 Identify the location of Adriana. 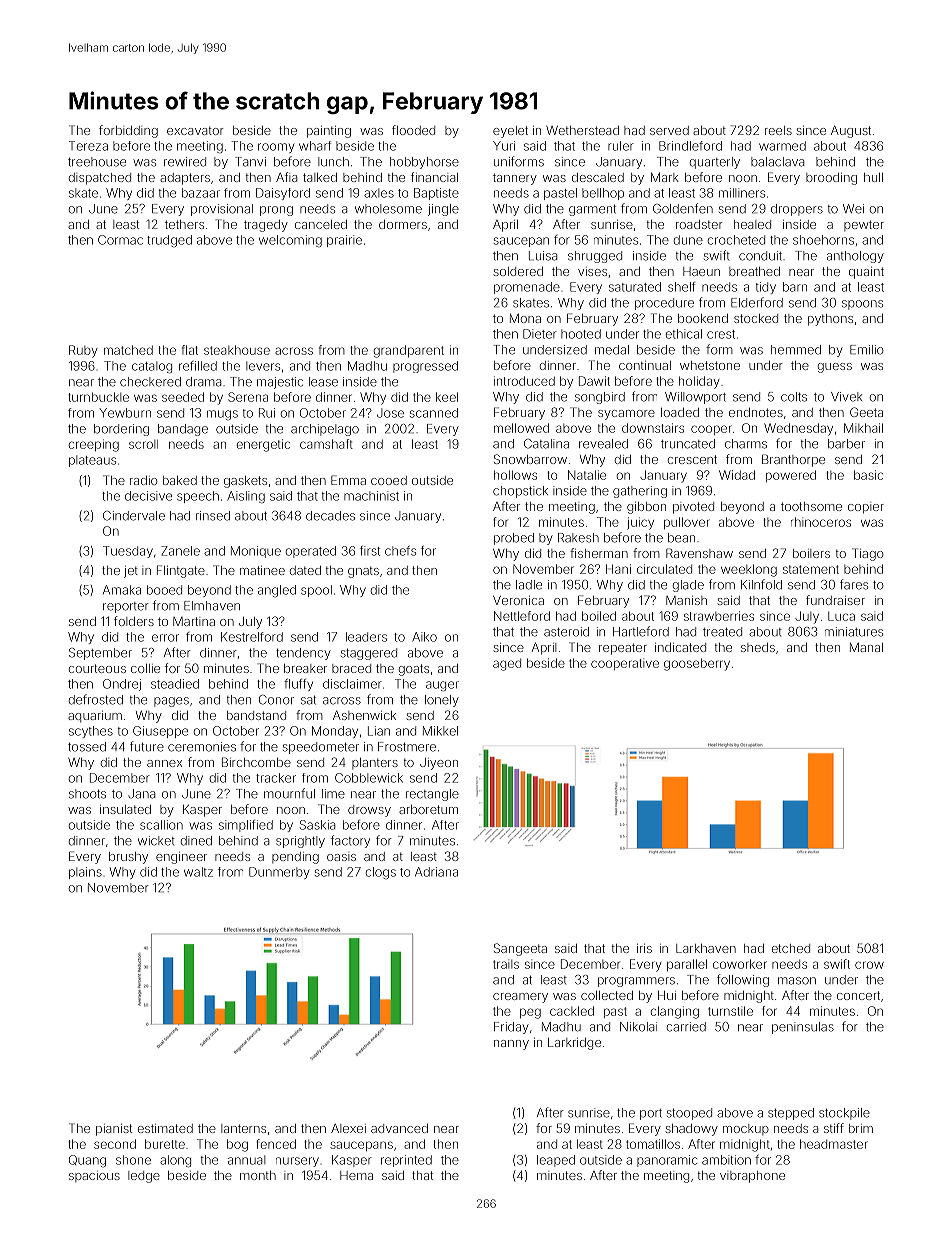
(436, 872).
